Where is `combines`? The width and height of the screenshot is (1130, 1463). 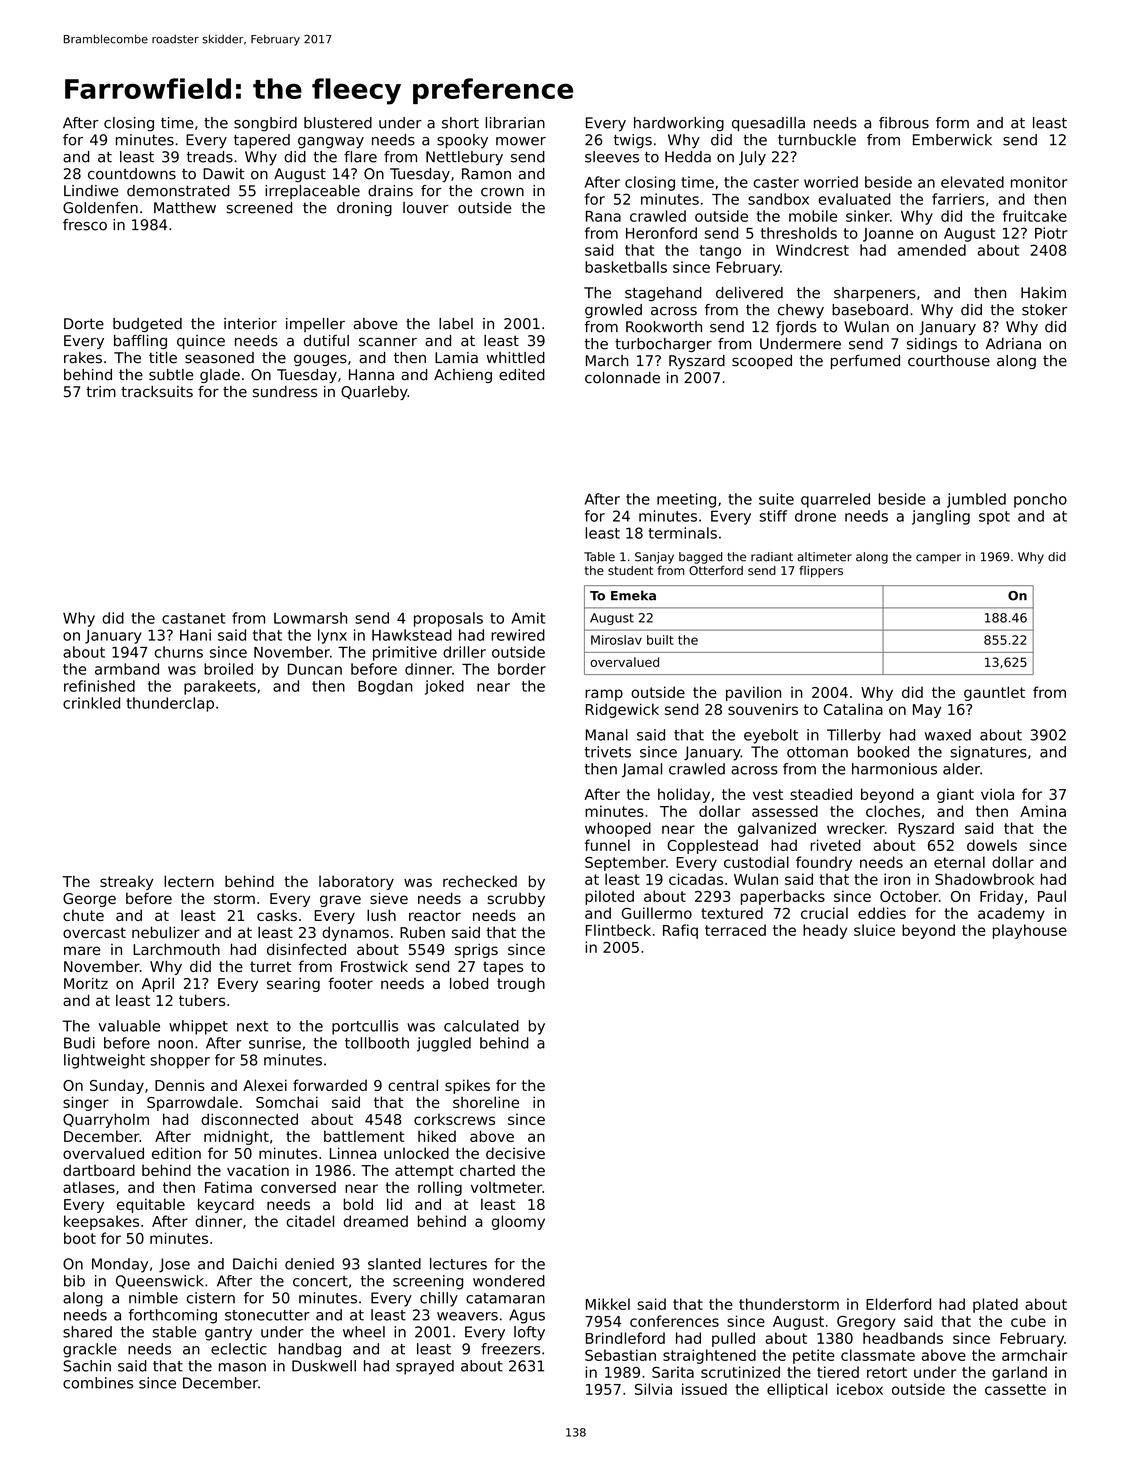
combines is located at coordinates (98, 1383).
